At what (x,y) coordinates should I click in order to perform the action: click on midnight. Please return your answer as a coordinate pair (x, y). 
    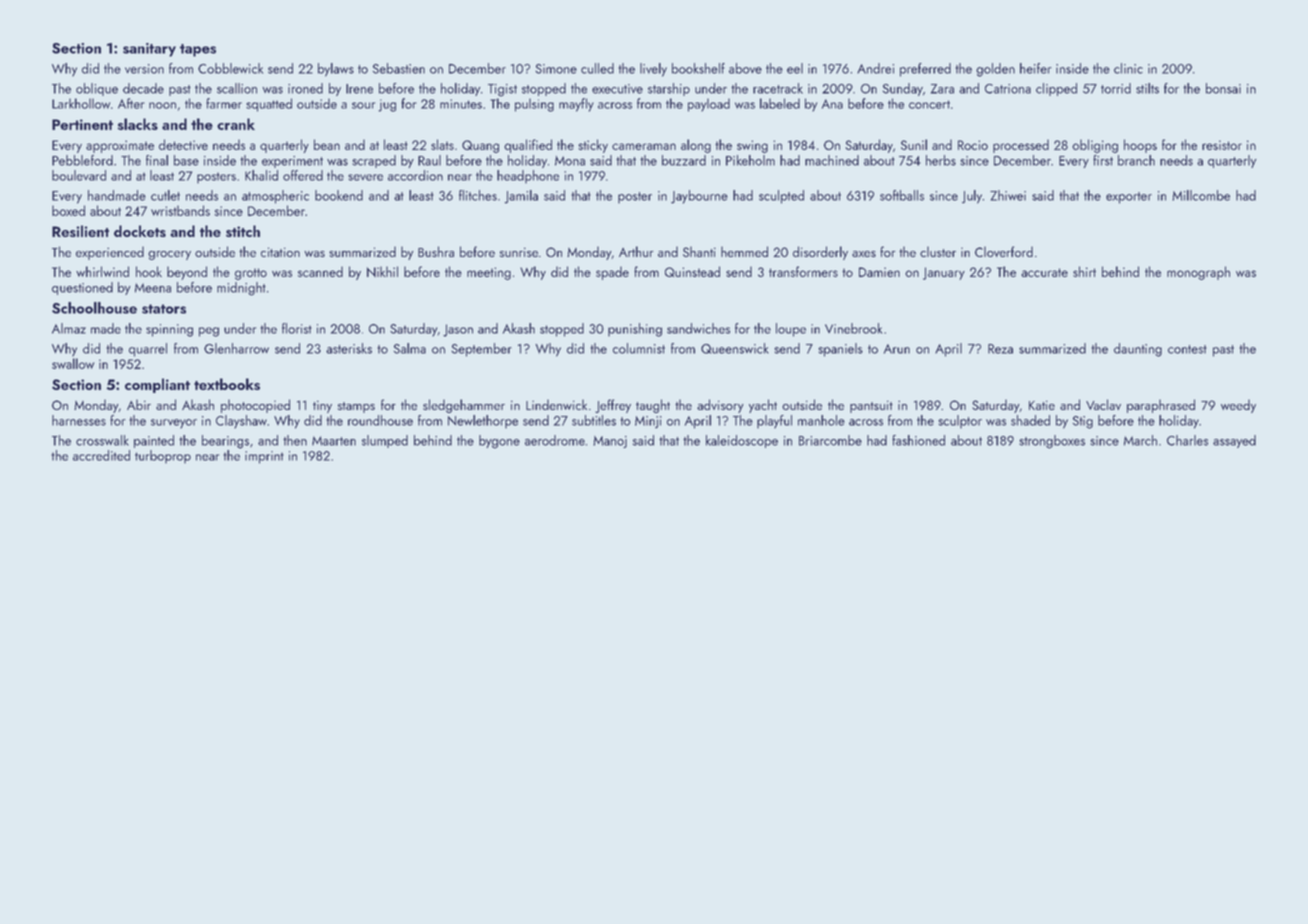
    Looking at the image, I should click on (241, 289).
